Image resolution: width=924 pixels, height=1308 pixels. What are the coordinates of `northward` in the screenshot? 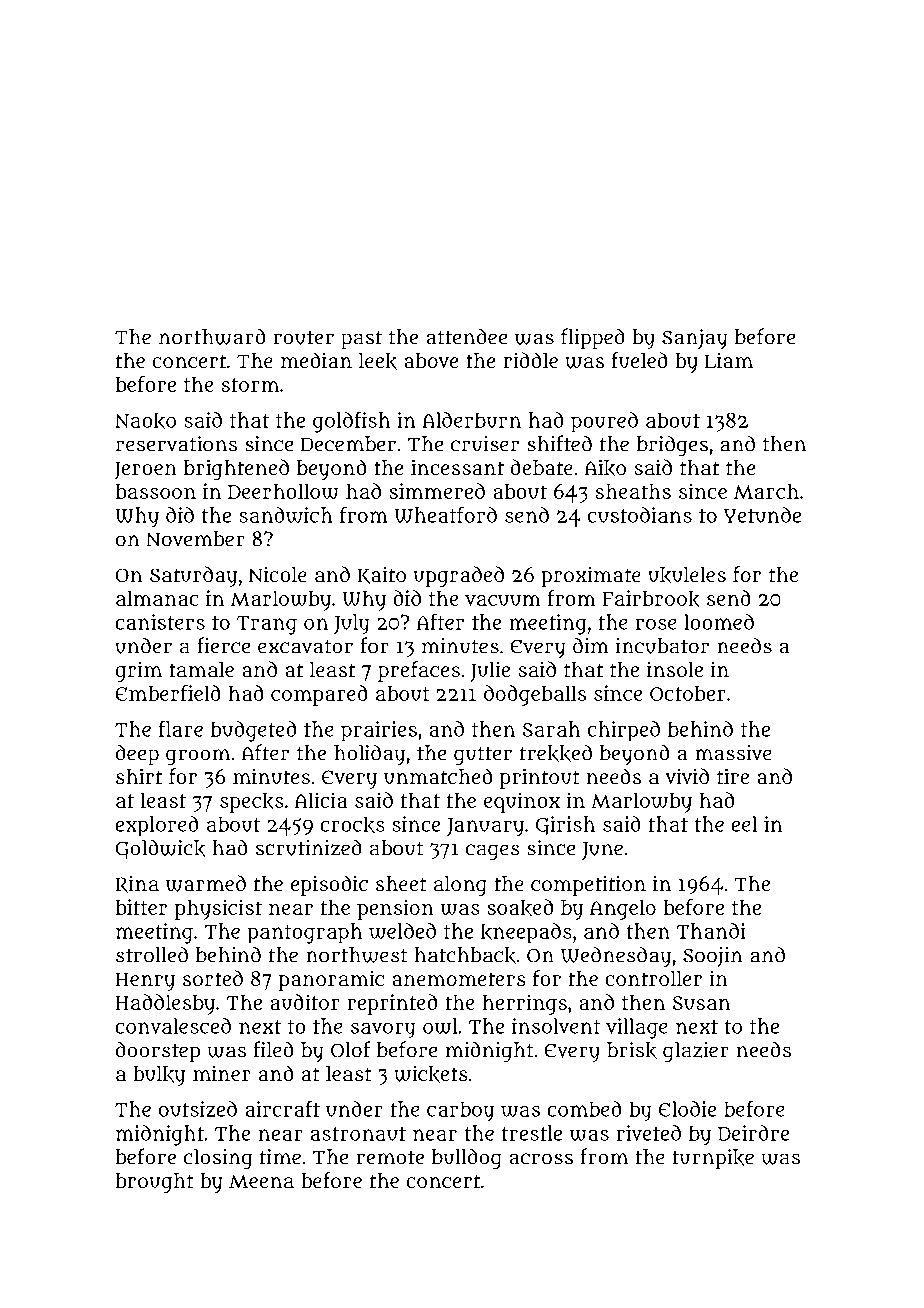 It's located at (212, 336).
